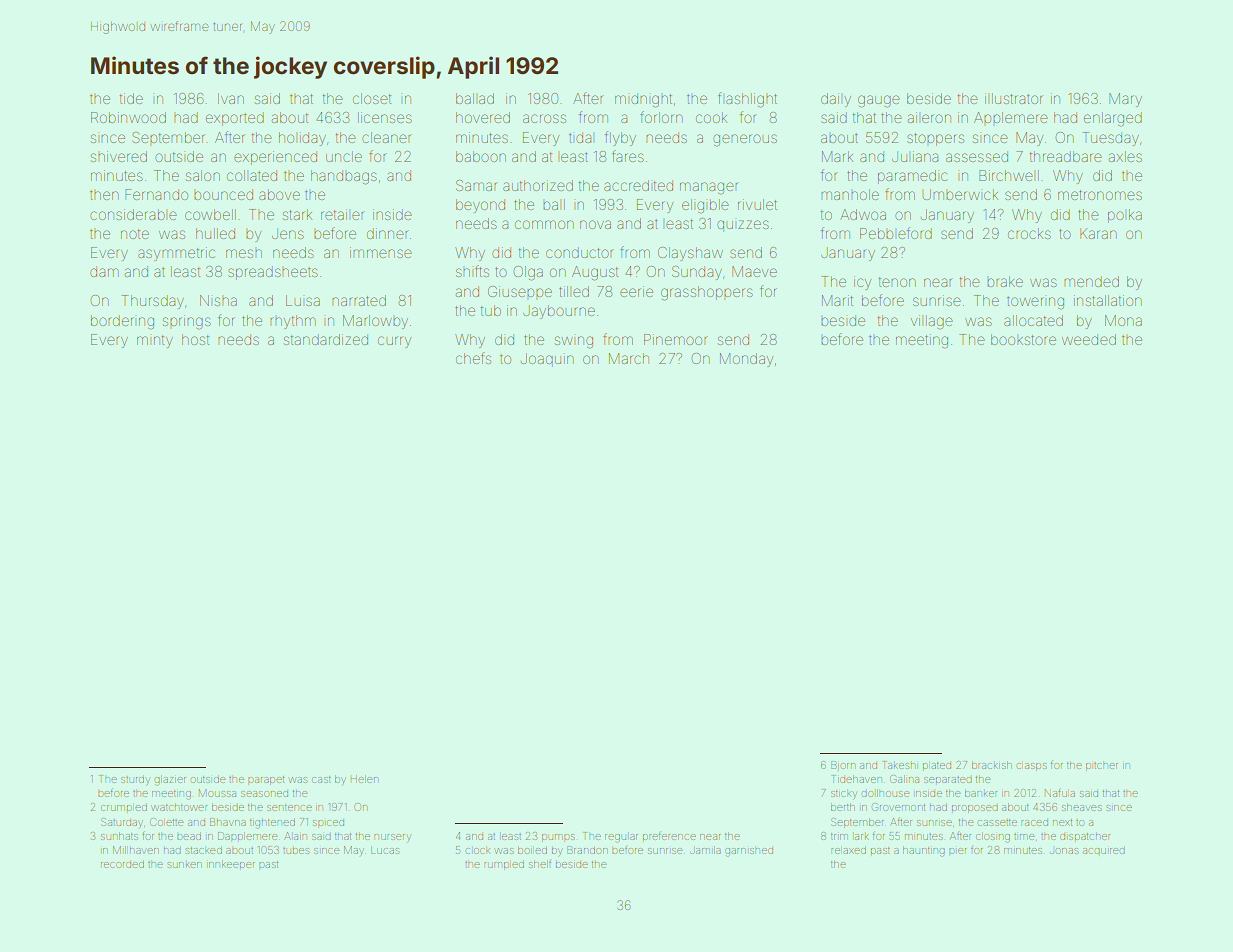  I want to click on village, so click(932, 322).
